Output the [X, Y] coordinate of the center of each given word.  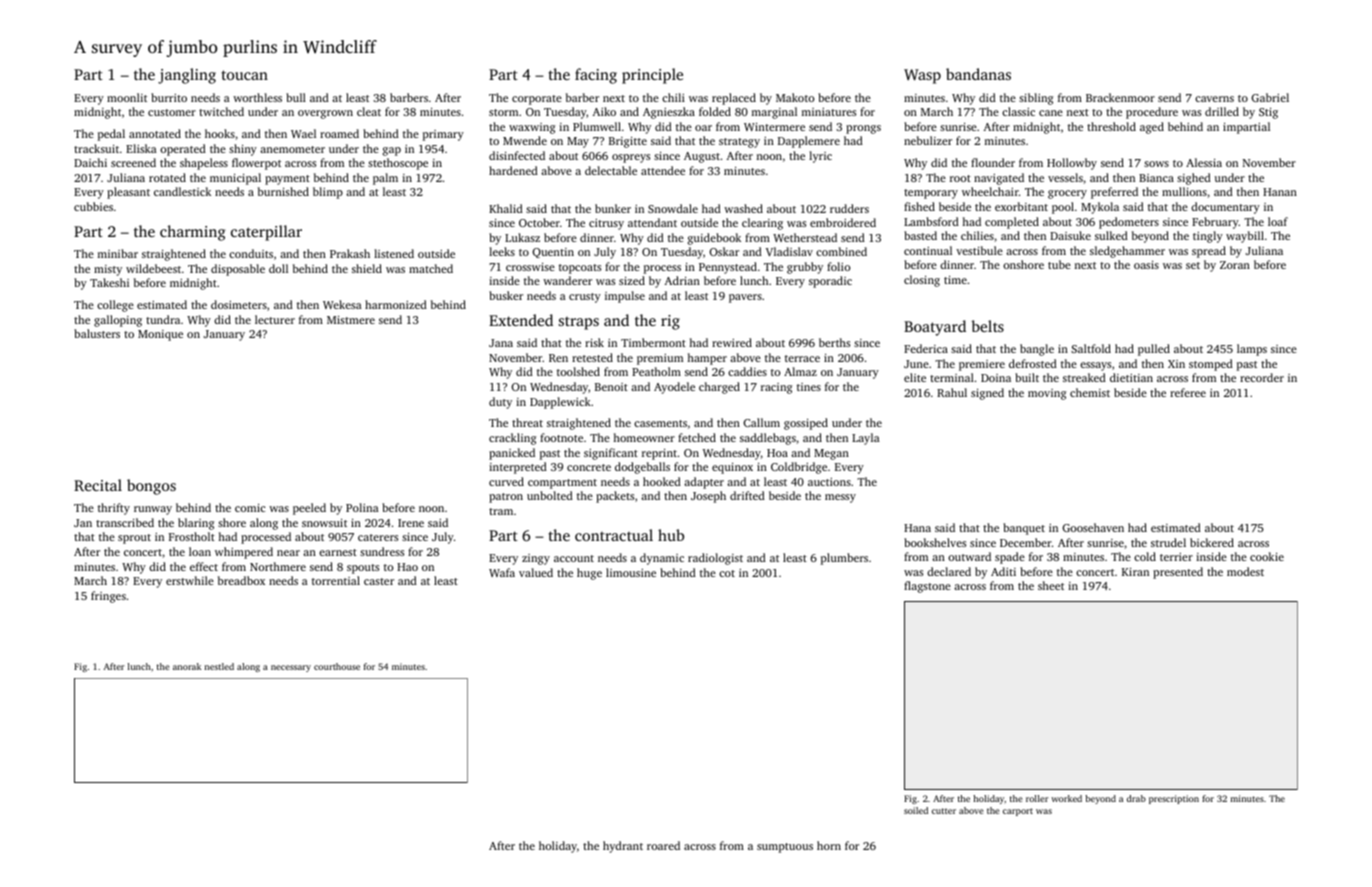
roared [663, 845]
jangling [187, 76]
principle [652, 76]
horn [829, 845]
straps [579, 323]
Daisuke [1070, 235]
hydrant [623, 847]
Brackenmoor [1120, 97]
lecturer [275, 319]
